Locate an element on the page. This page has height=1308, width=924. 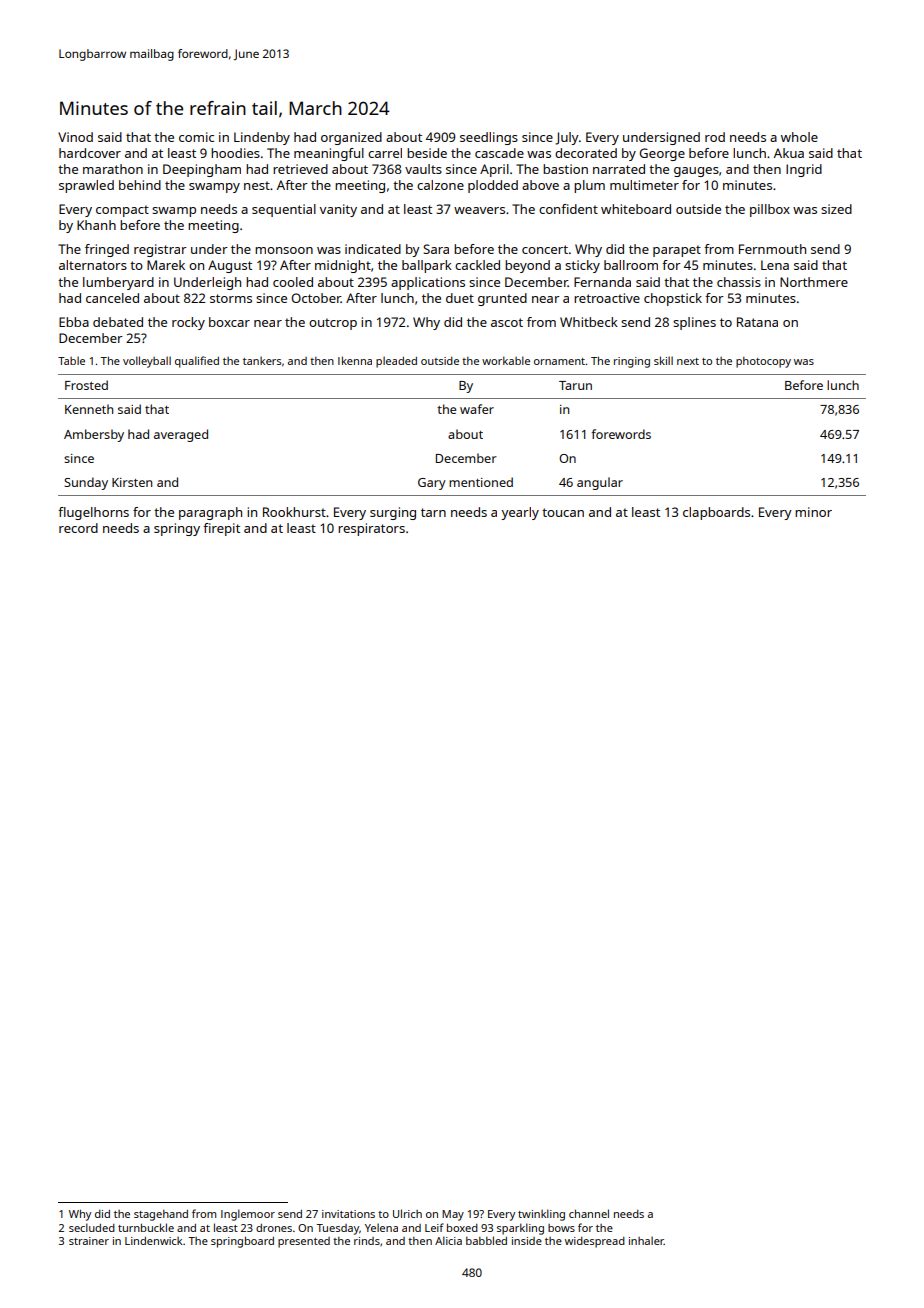
minor is located at coordinates (813, 512).
